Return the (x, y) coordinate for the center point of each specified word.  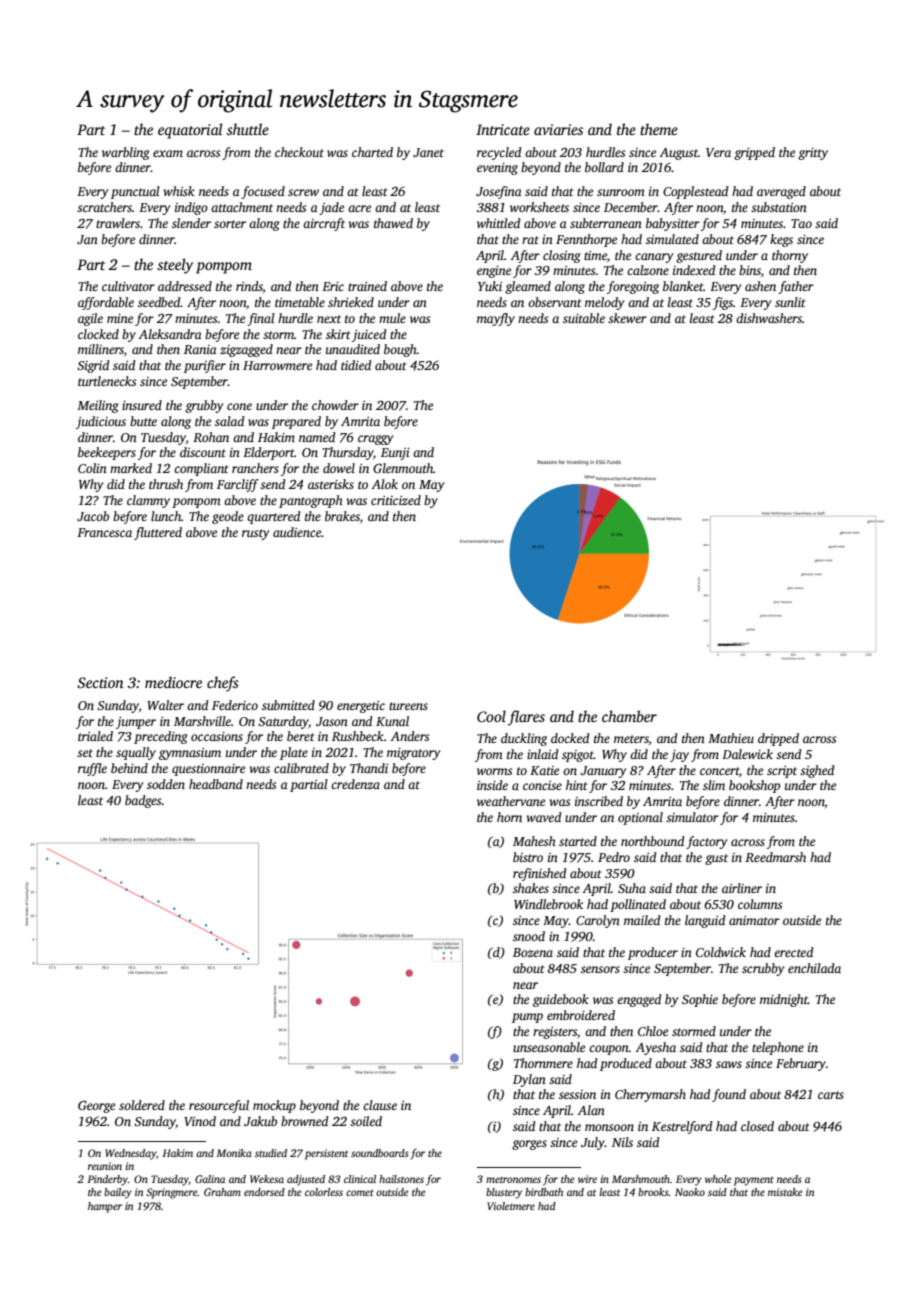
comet (360, 1193)
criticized (396, 500)
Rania (200, 349)
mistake (785, 1192)
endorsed (264, 1192)
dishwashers (769, 318)
